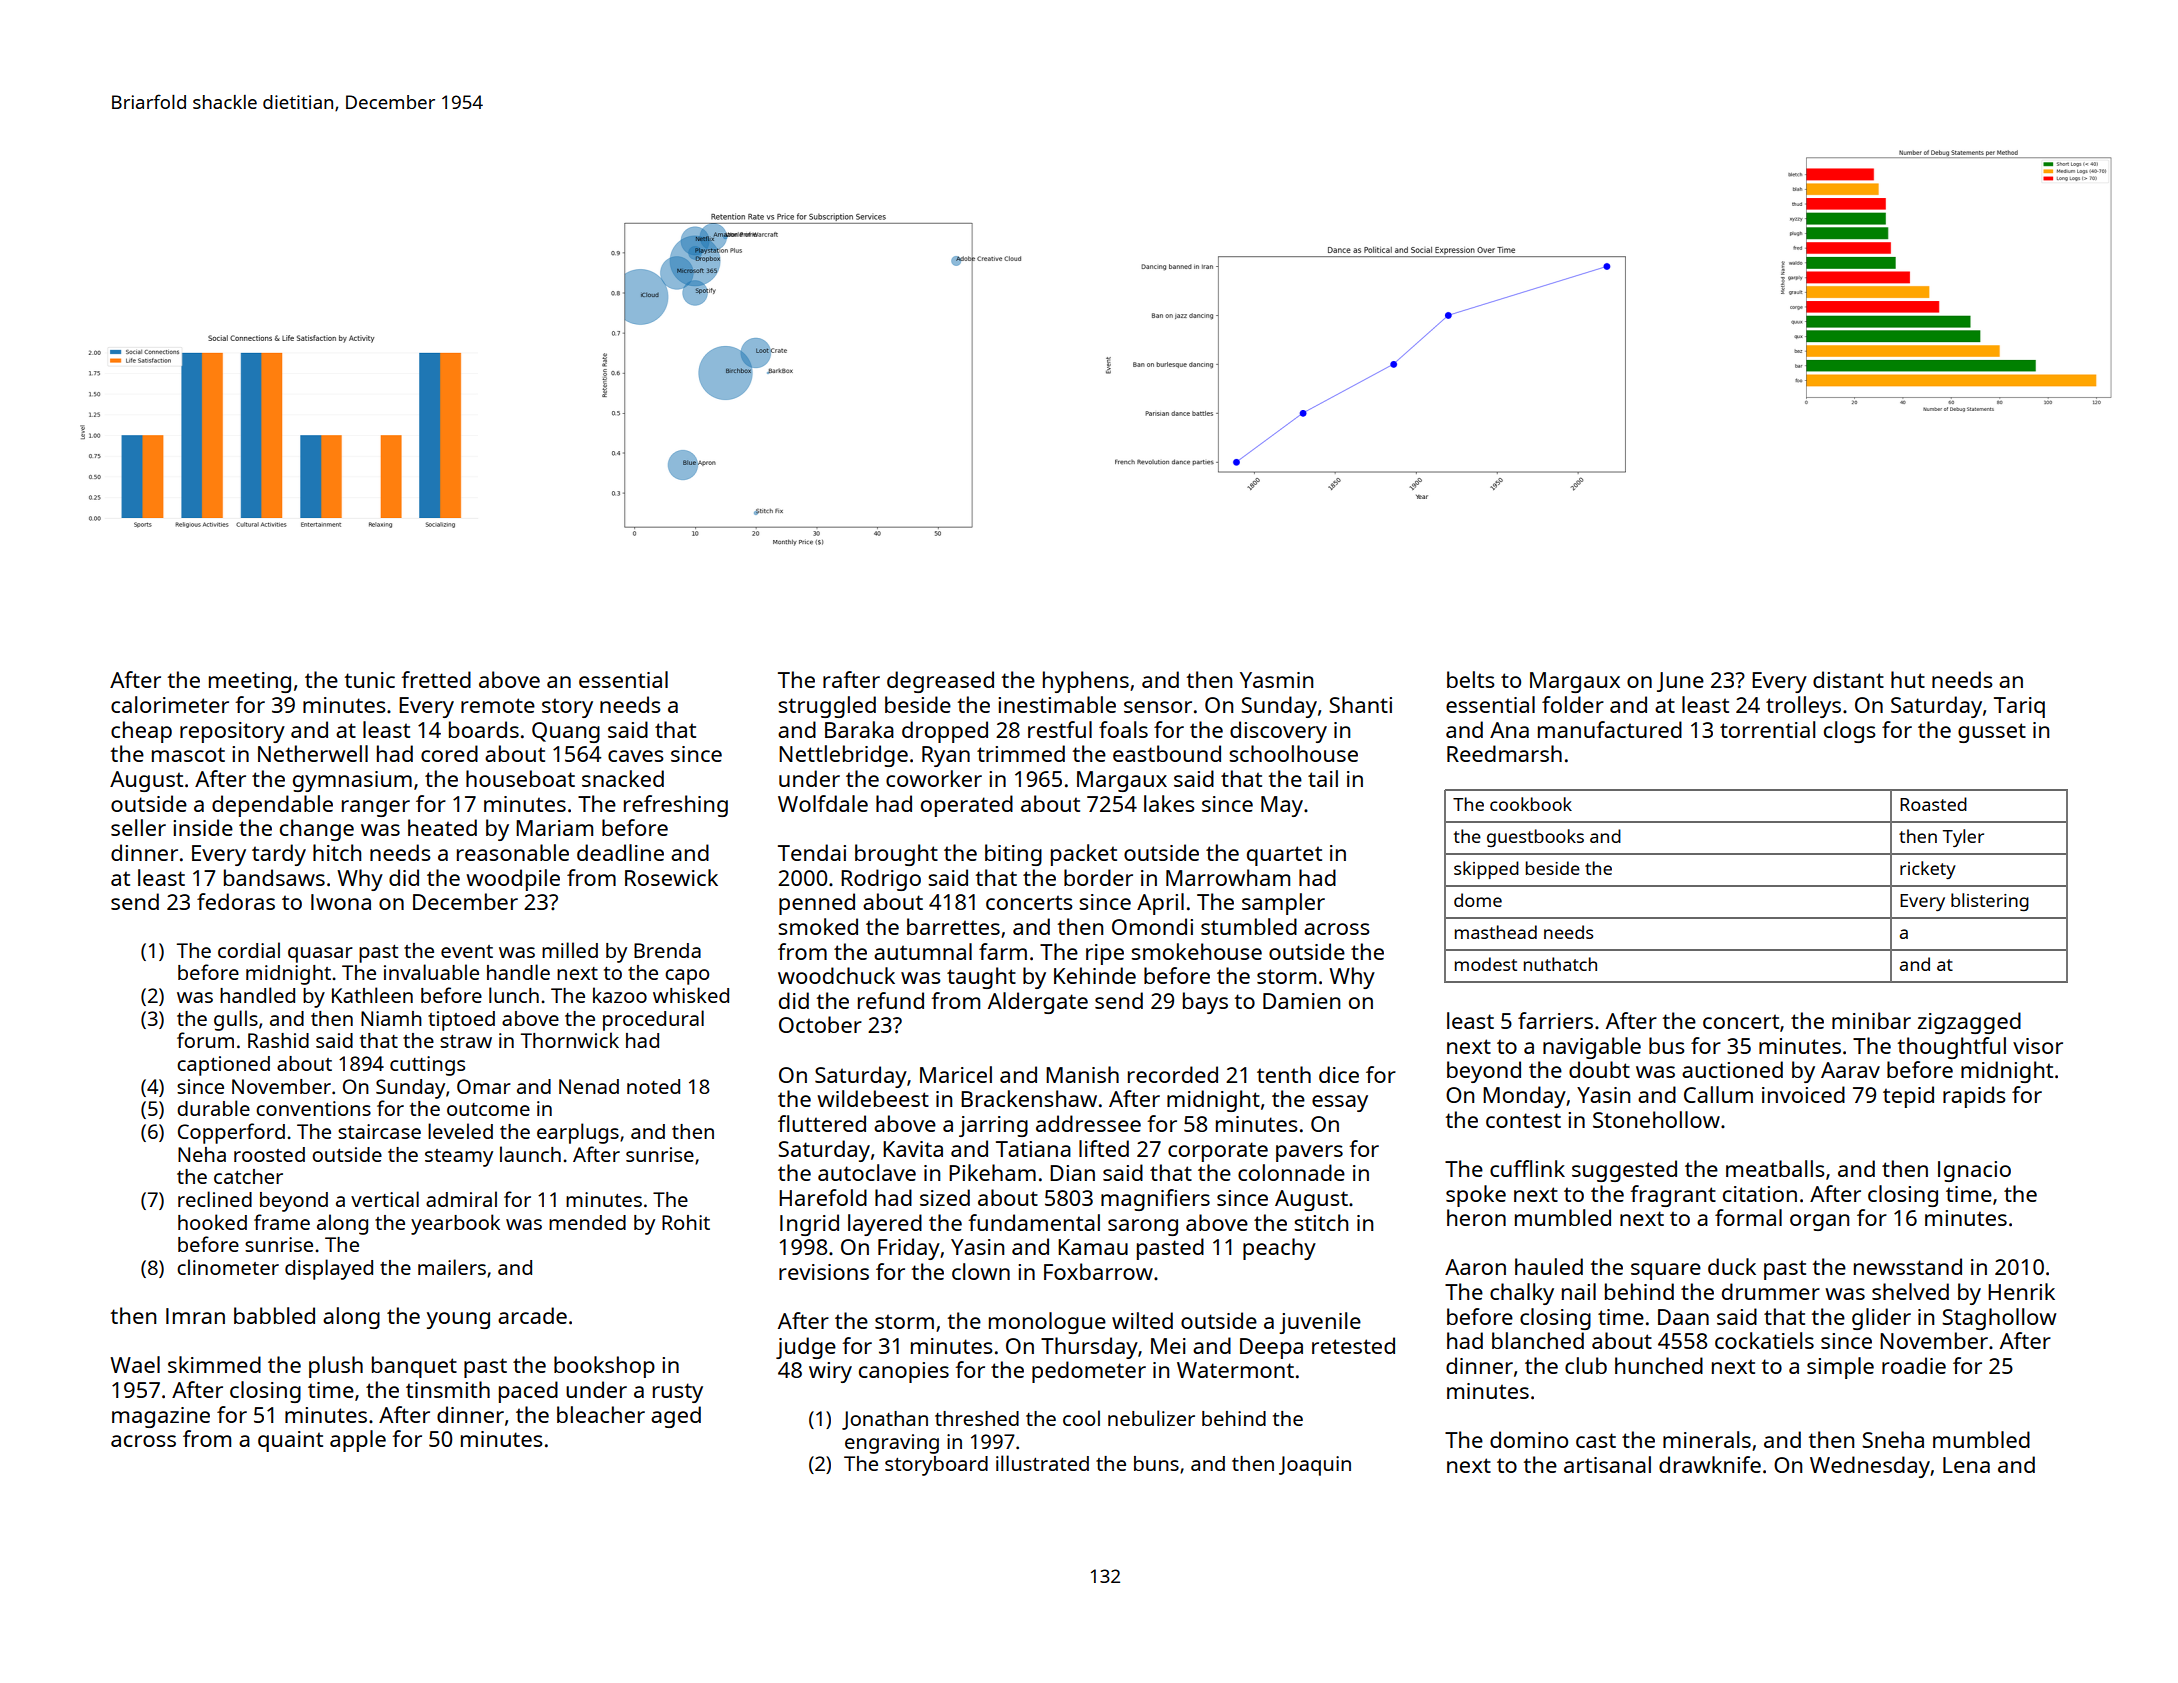  Describe the element at coordinates (461, 1199) in the page. I see `admiral` at that location.
